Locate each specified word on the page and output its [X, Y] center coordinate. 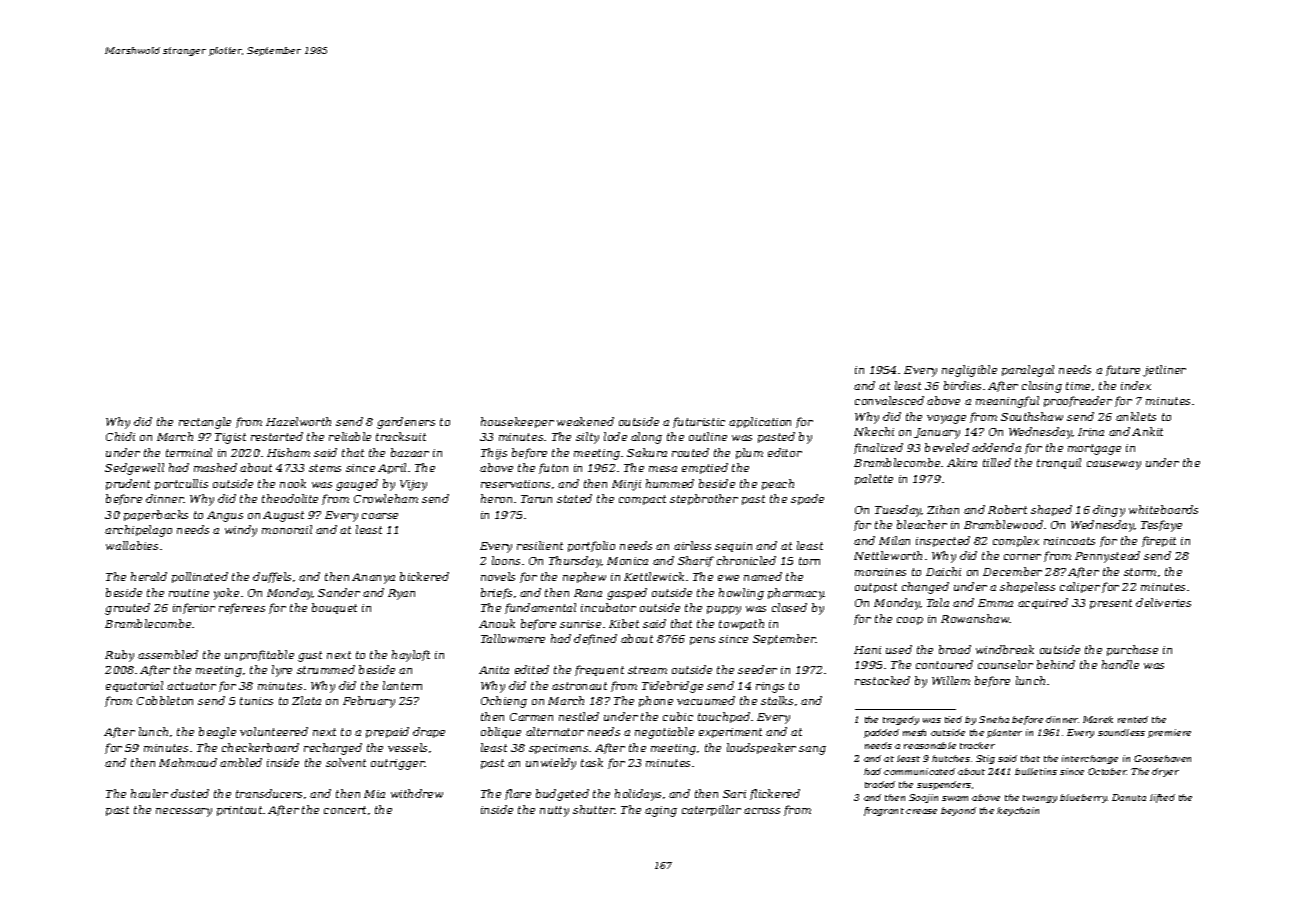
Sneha [994, 719]
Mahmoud [188, 762]
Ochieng [504, 702]
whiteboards [1163, 509]
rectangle [205, 423]
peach [778, 484]
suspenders [944, 785]
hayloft [411, 656]
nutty [554, 811]
